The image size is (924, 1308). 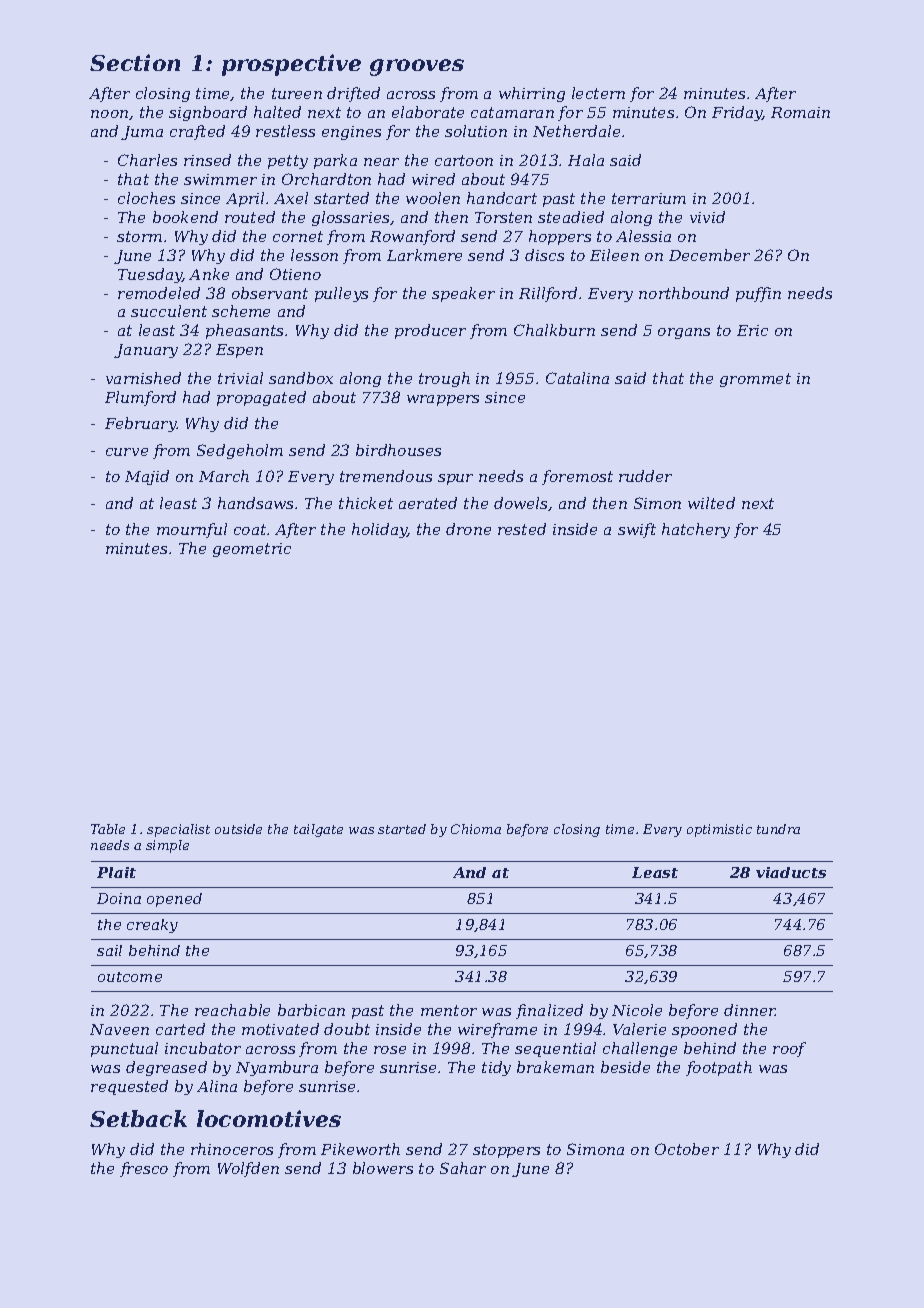 I want to click on Section, so click(x=135, y=62).
